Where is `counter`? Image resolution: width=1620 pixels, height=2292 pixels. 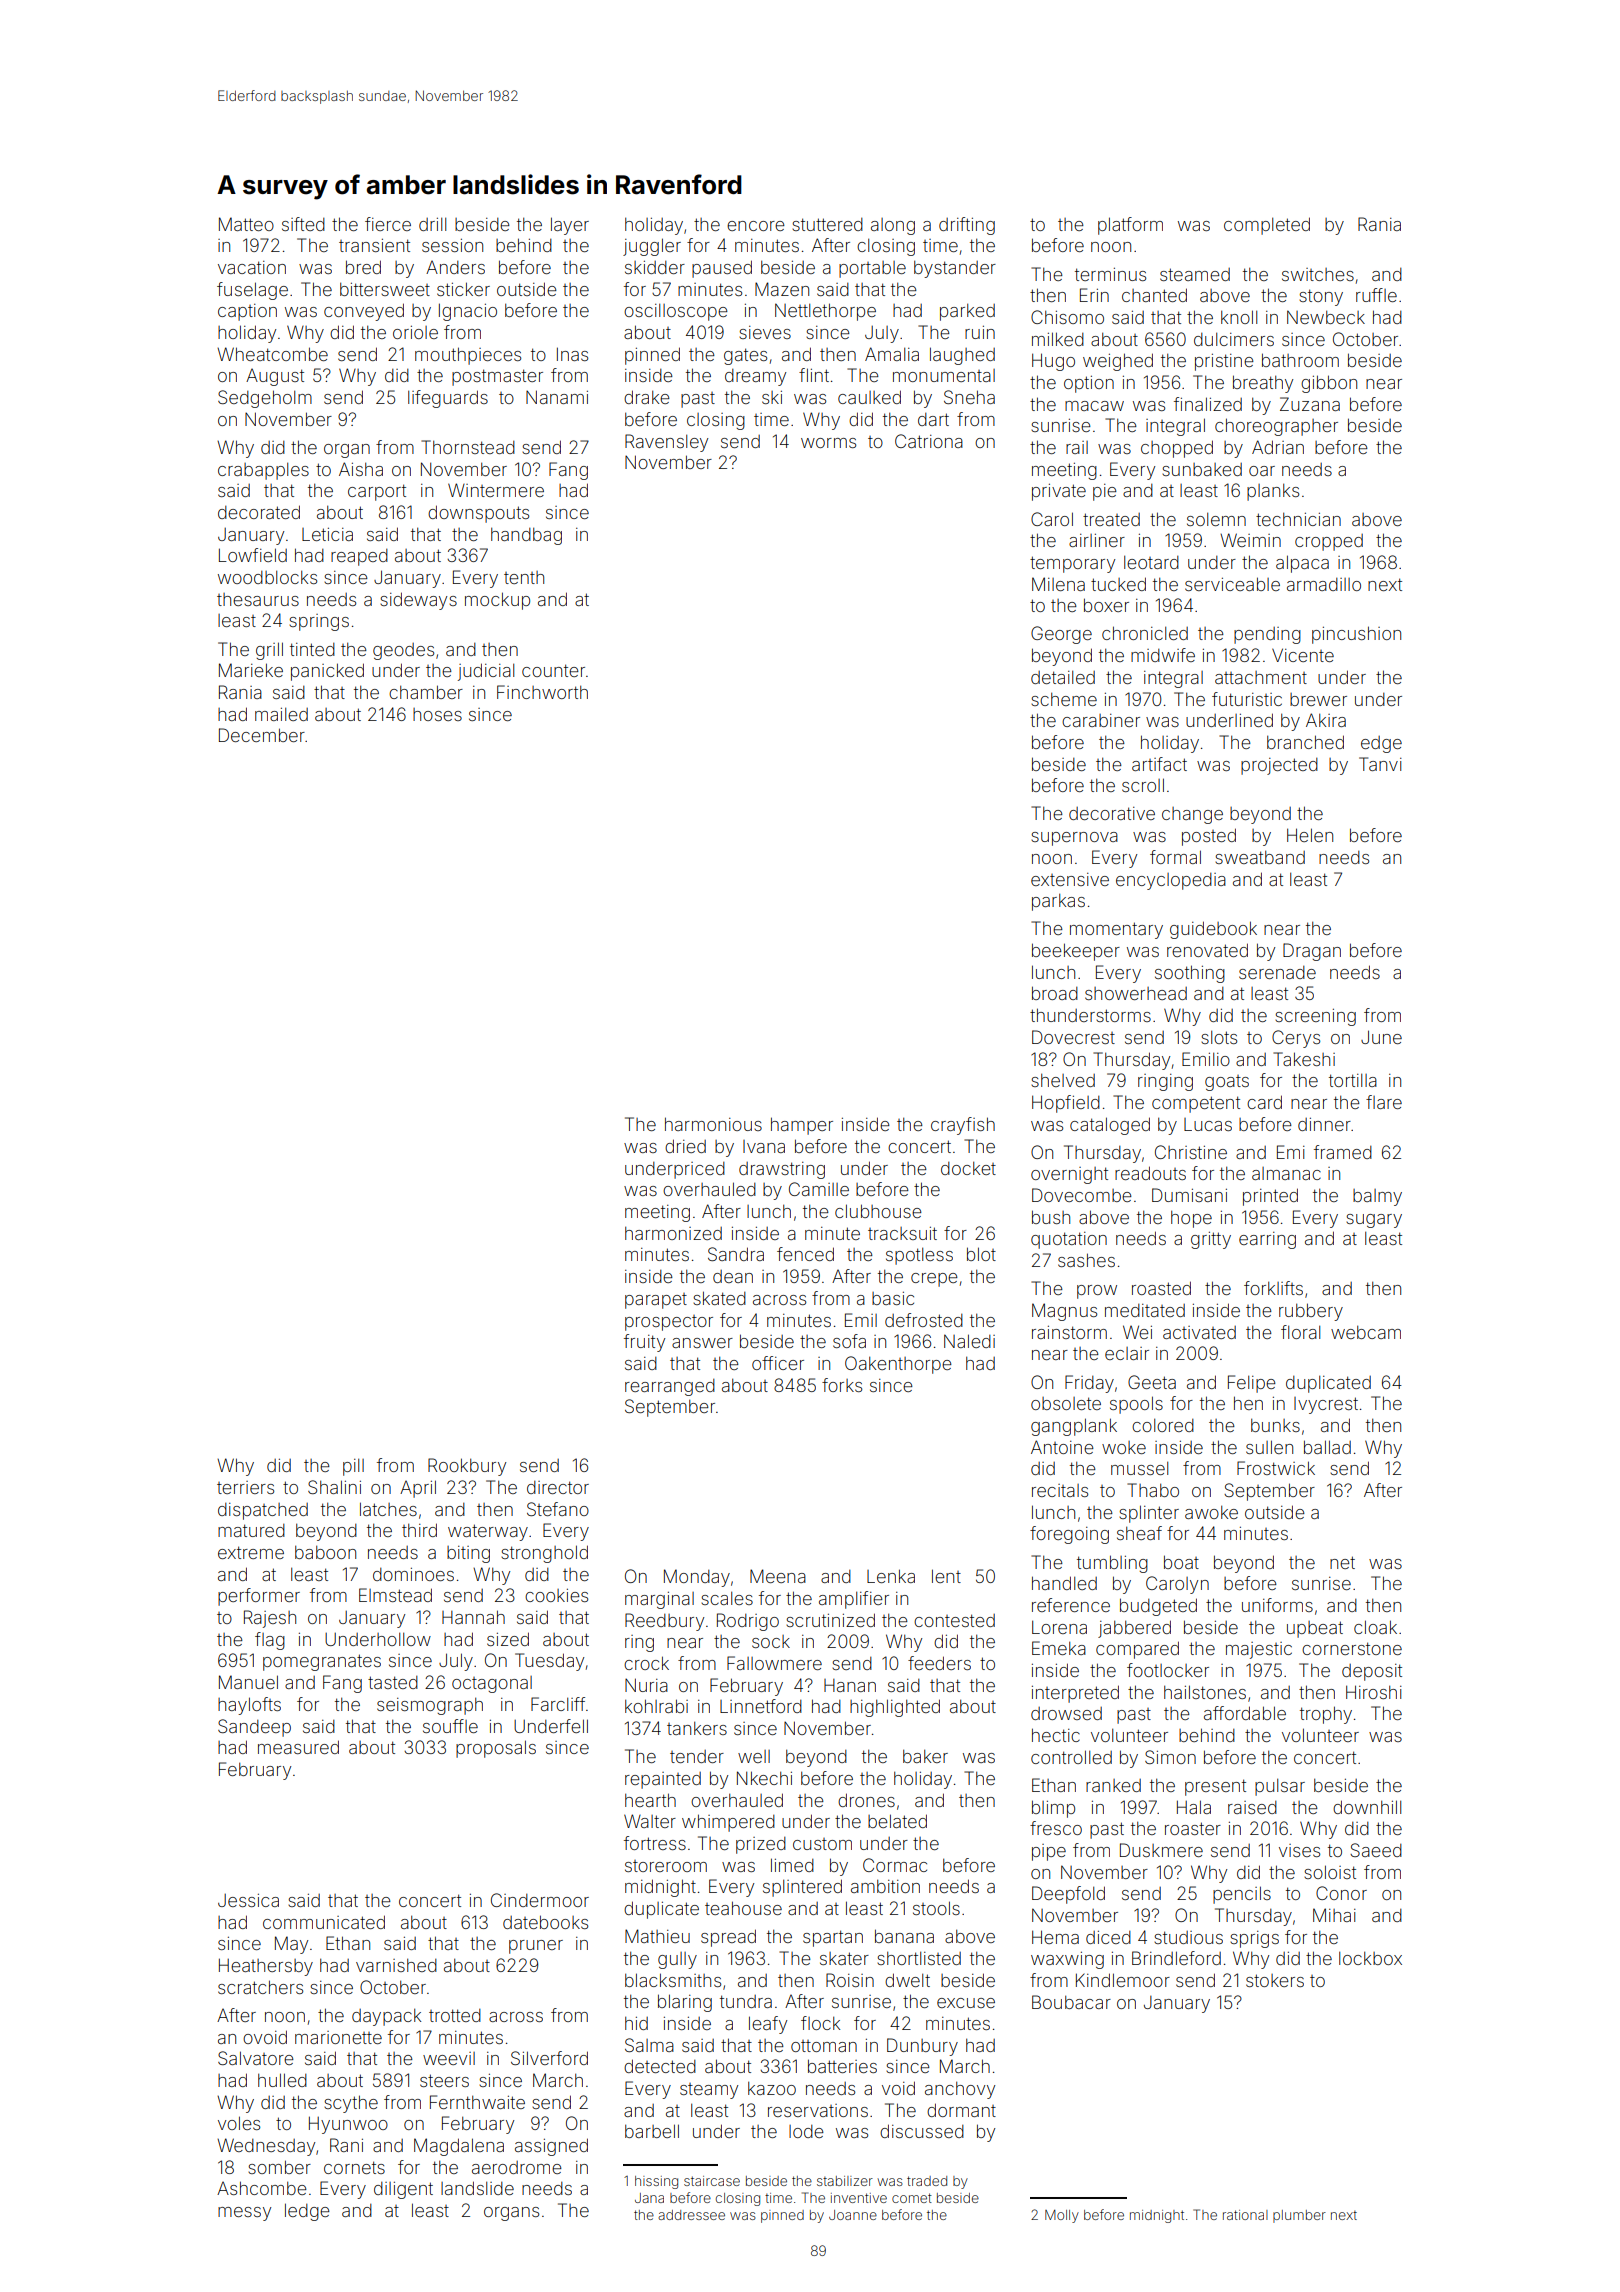
counter is located at coordinates (553, 670).
